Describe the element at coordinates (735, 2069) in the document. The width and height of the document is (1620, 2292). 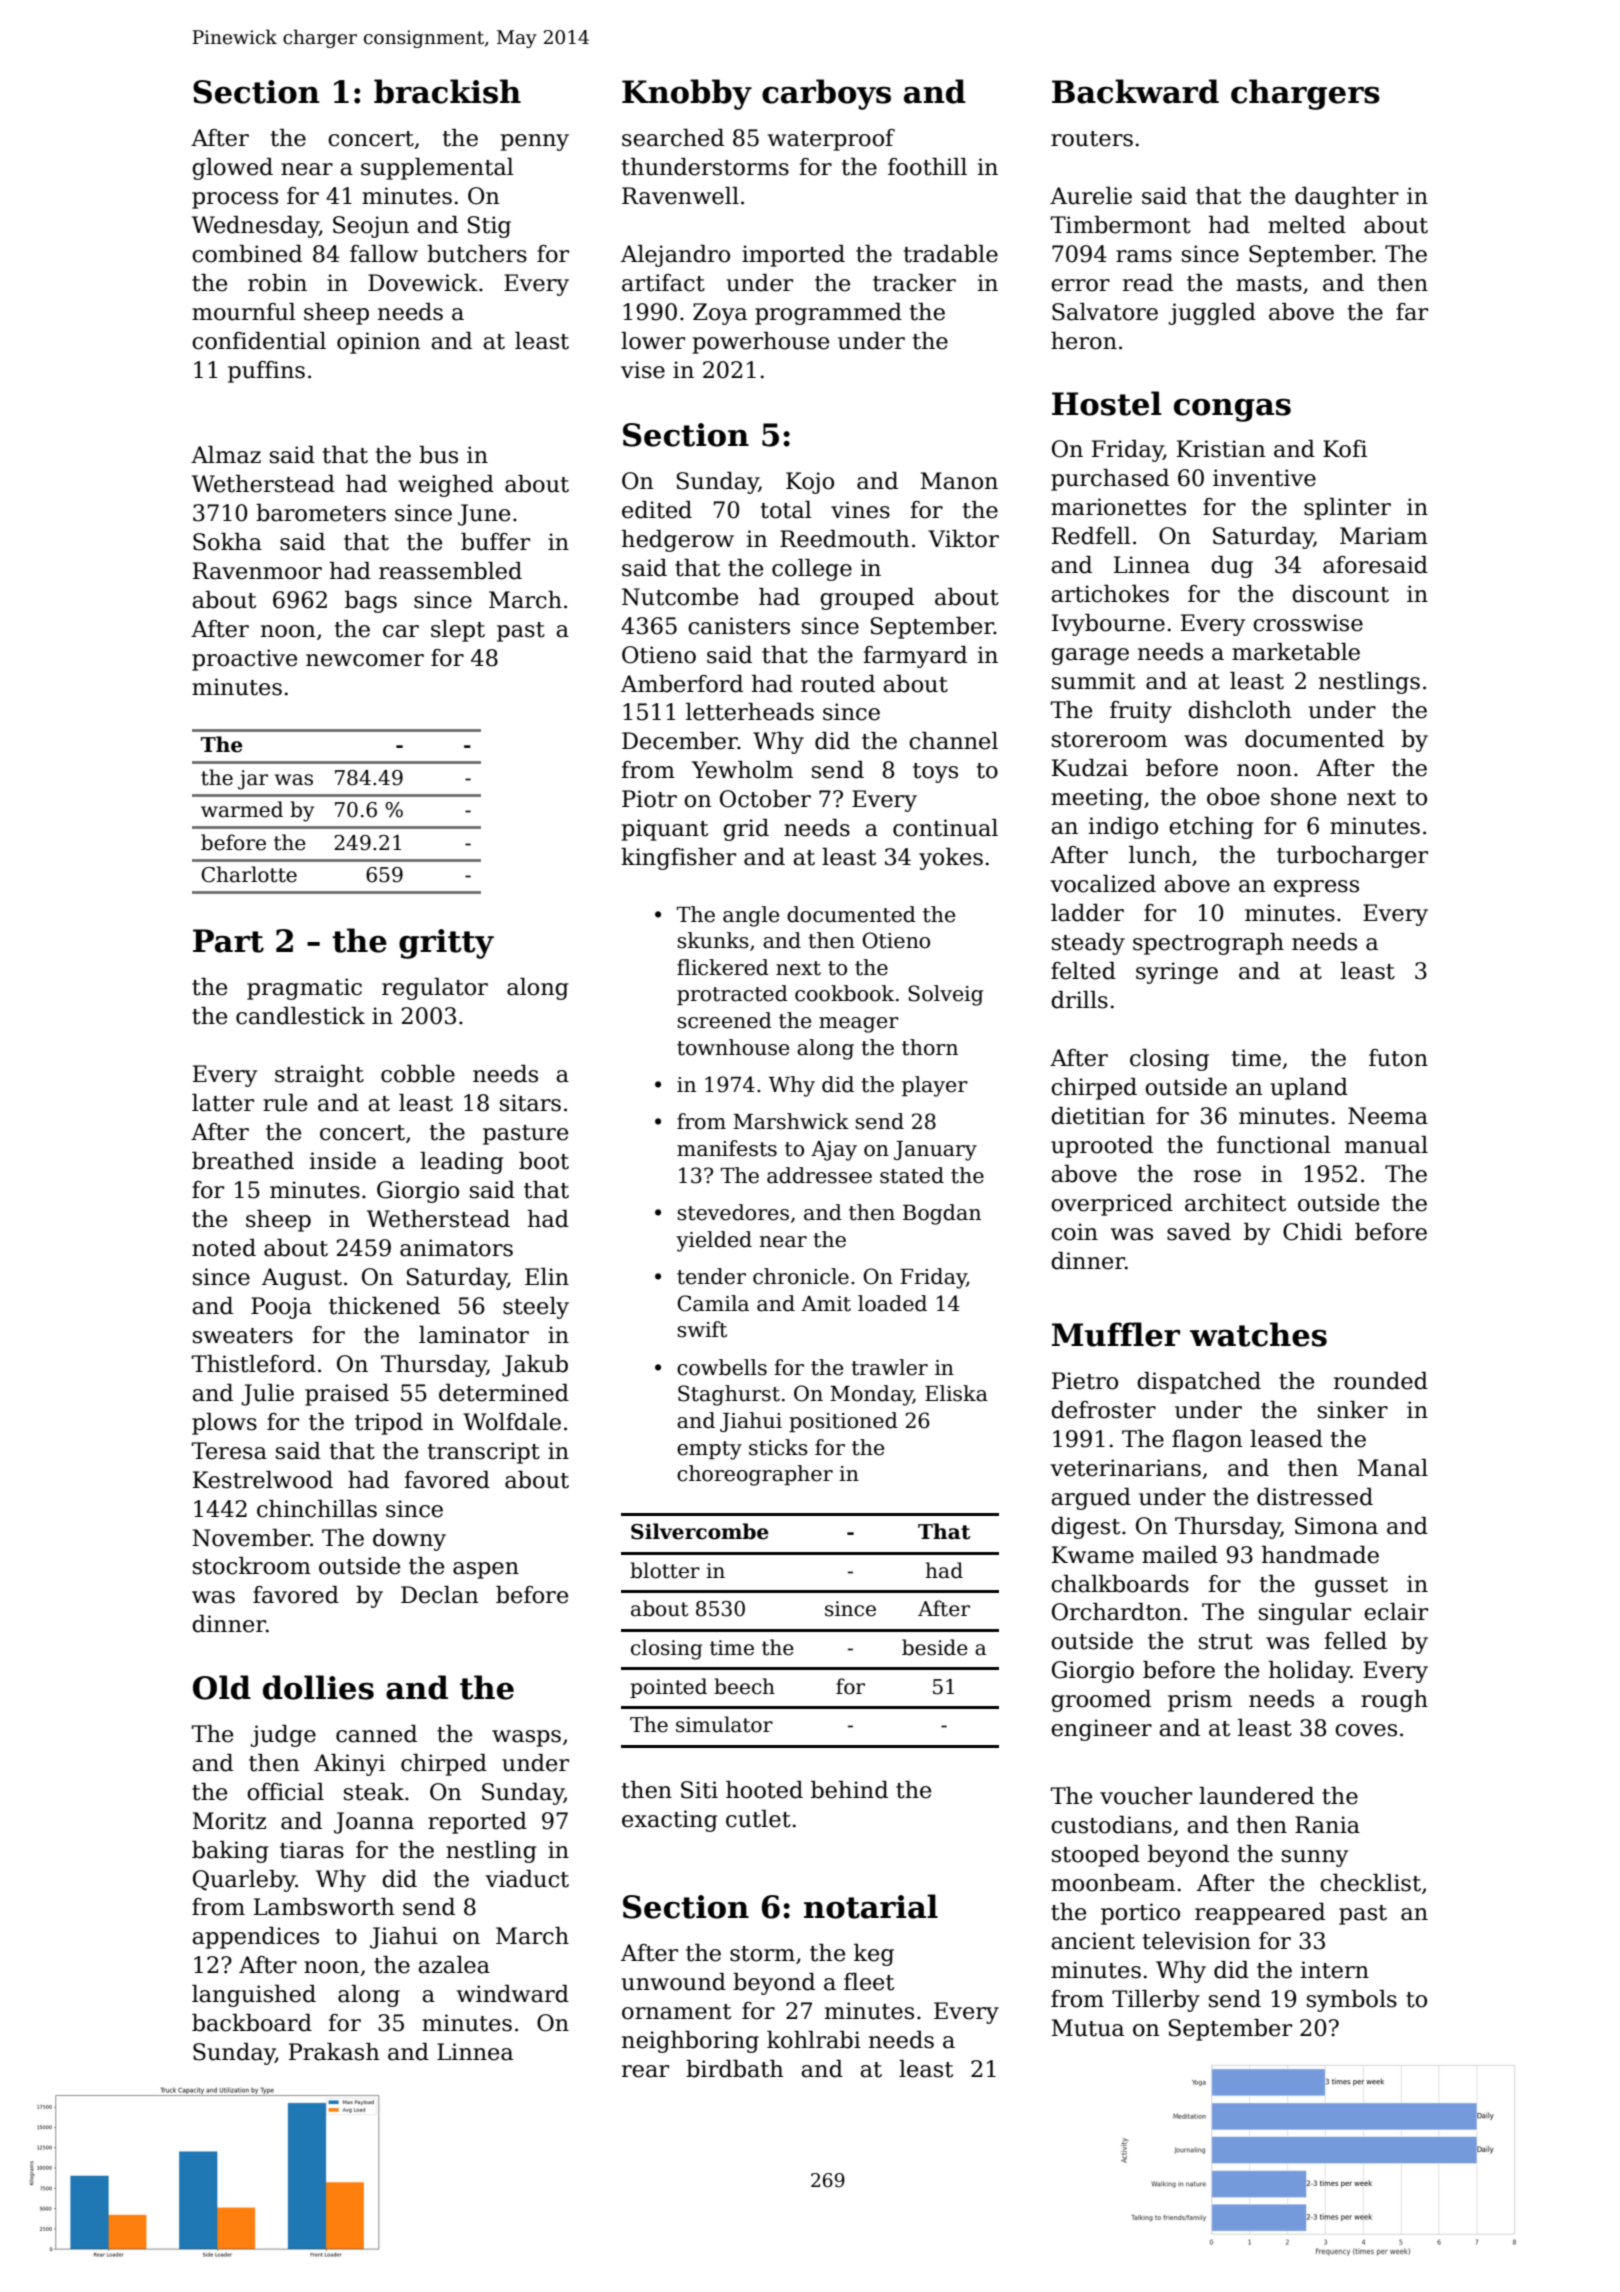
I see `birdbath` at that location.
